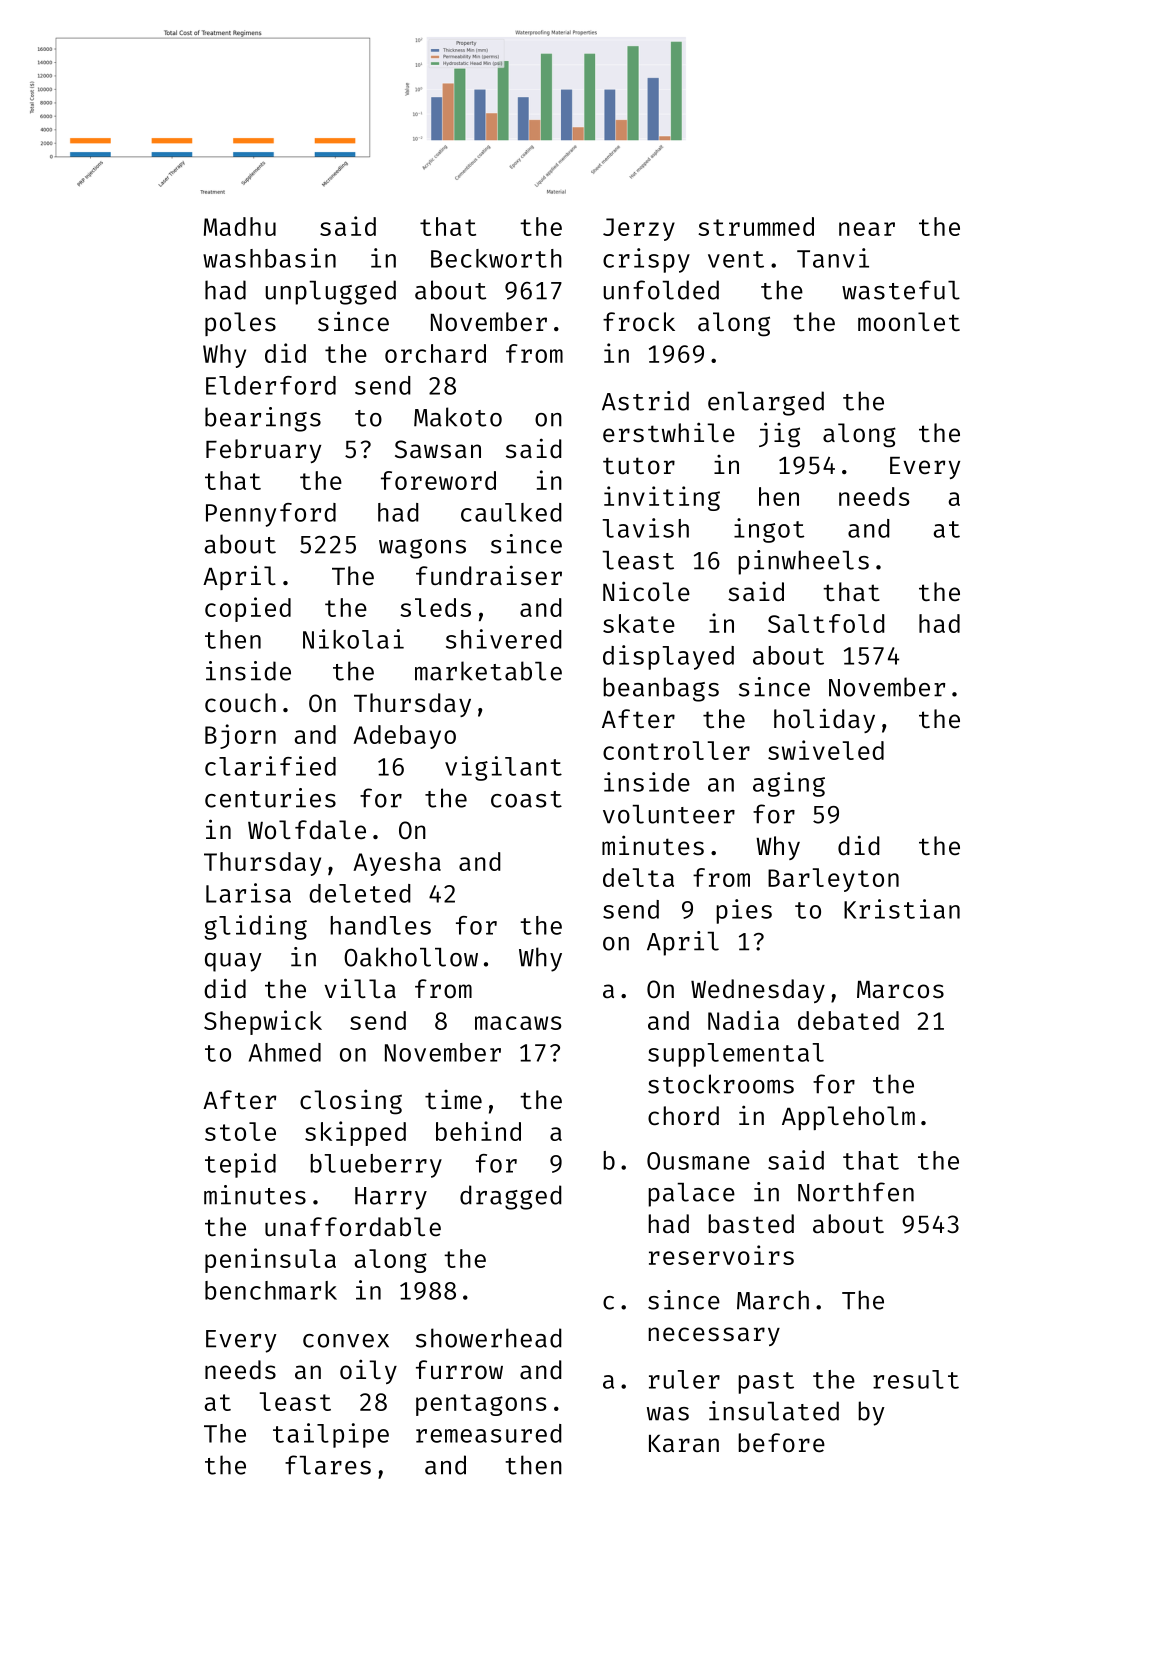 This page has width=1165, height=1654. I want to click on wasteful, so click(901, 290).
